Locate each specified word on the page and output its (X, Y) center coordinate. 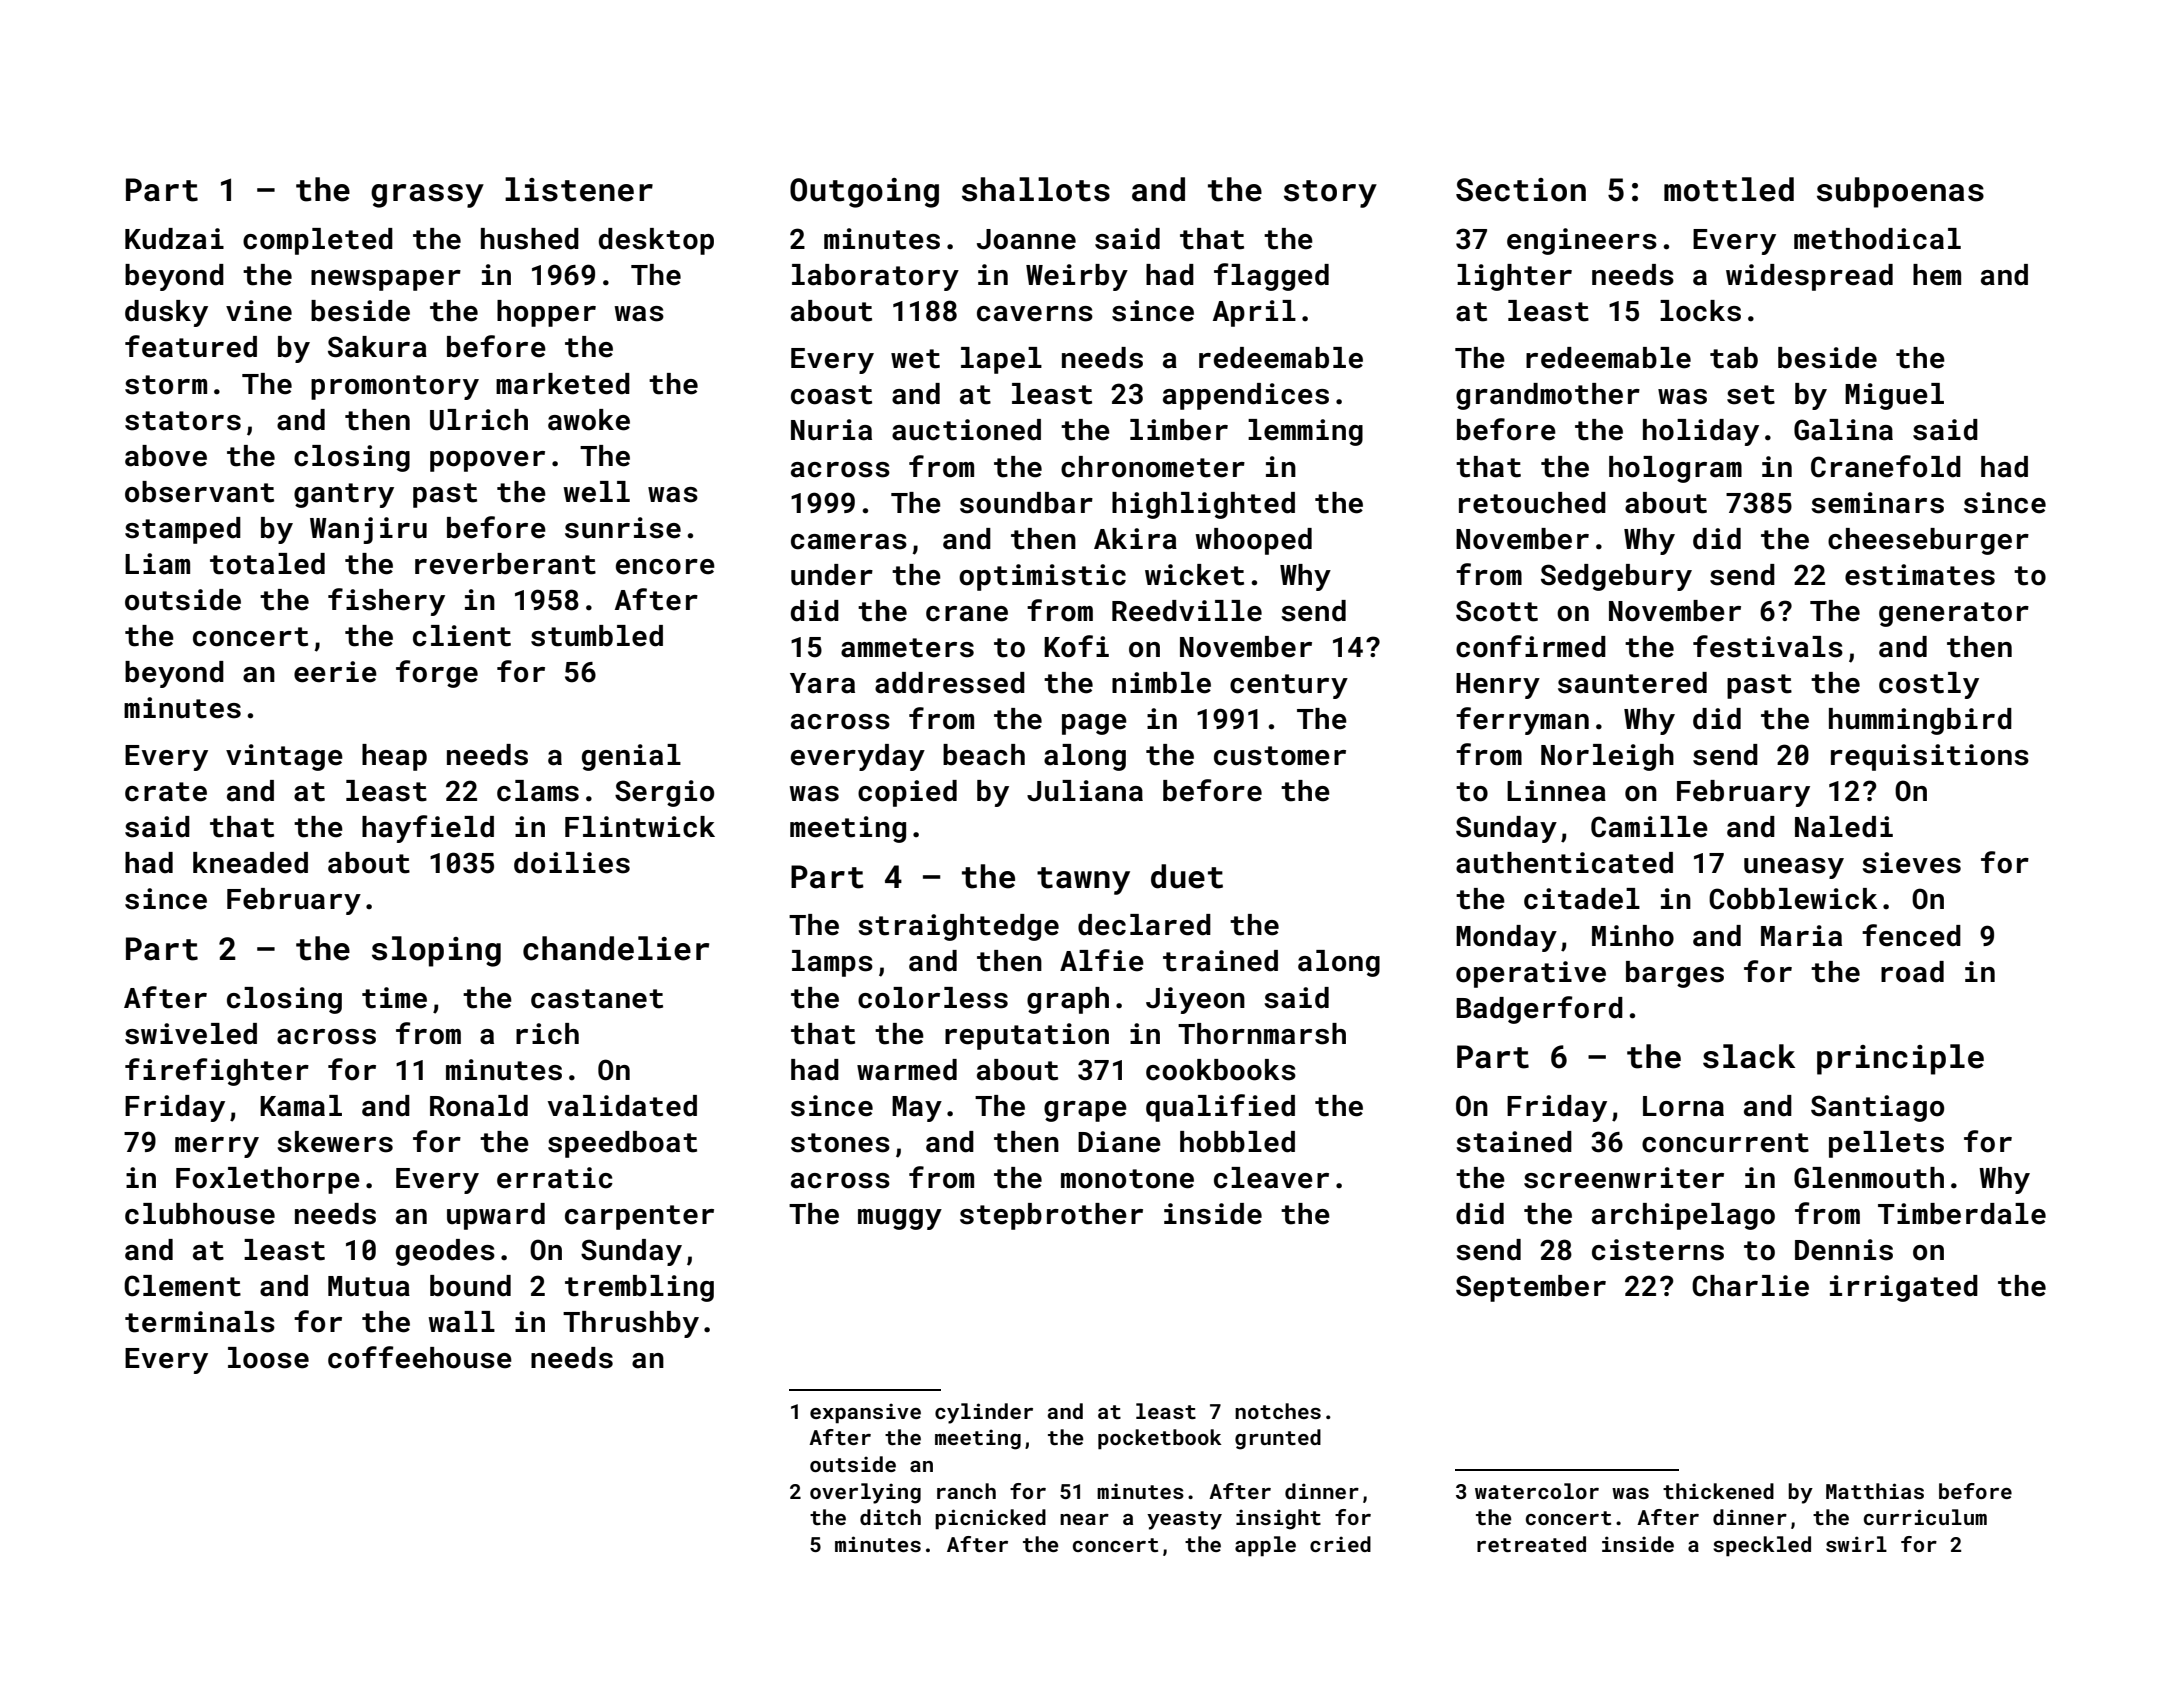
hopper (546, 313)
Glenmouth (1869, 1178)
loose (268, 1358)
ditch (890, 1517)
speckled (1762, 1546)
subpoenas (1900, 192)
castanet (597, 999)
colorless (933, 998)
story (1330, 194)
